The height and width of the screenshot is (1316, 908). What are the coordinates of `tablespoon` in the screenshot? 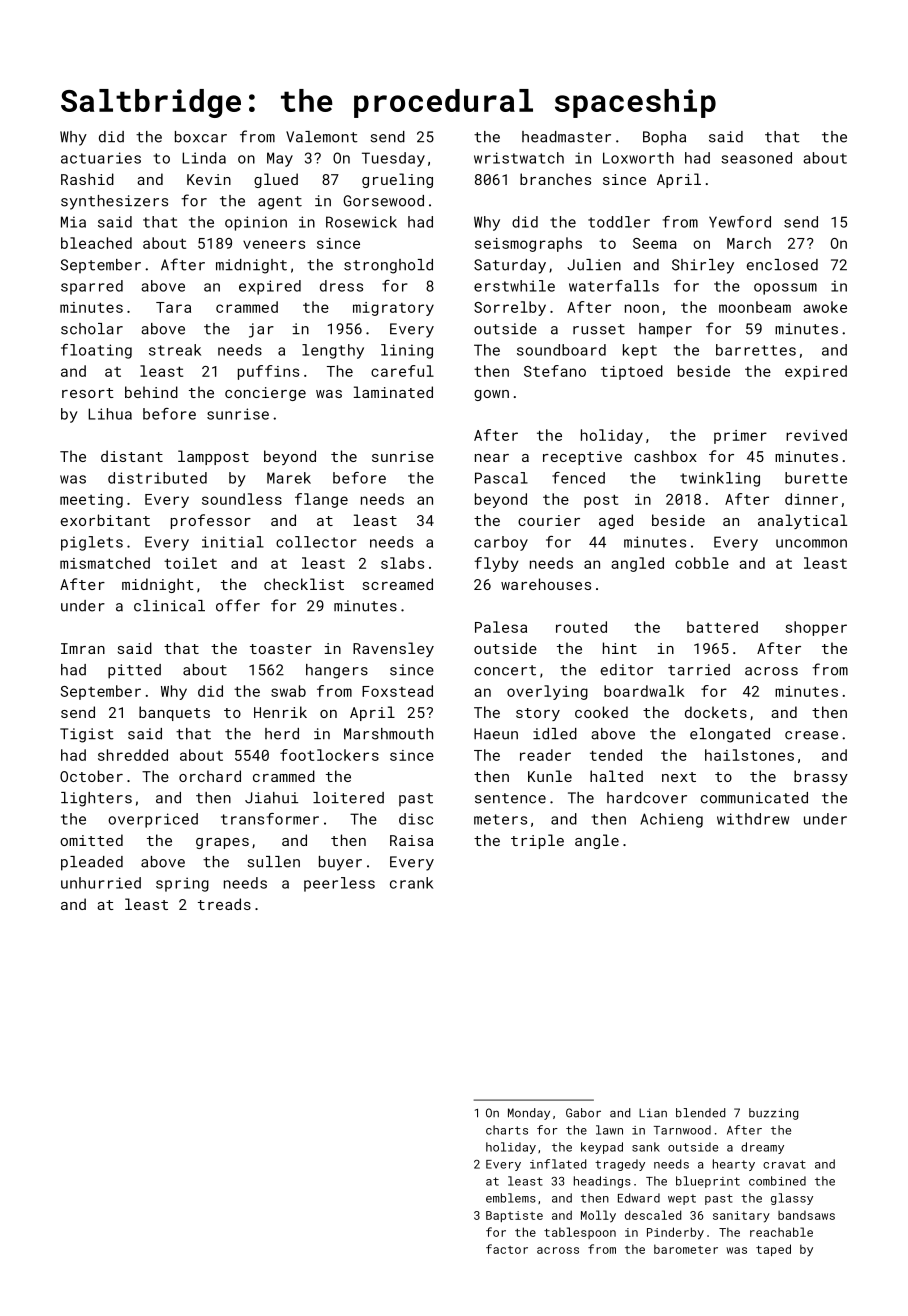 It's located at (580, 1233).
